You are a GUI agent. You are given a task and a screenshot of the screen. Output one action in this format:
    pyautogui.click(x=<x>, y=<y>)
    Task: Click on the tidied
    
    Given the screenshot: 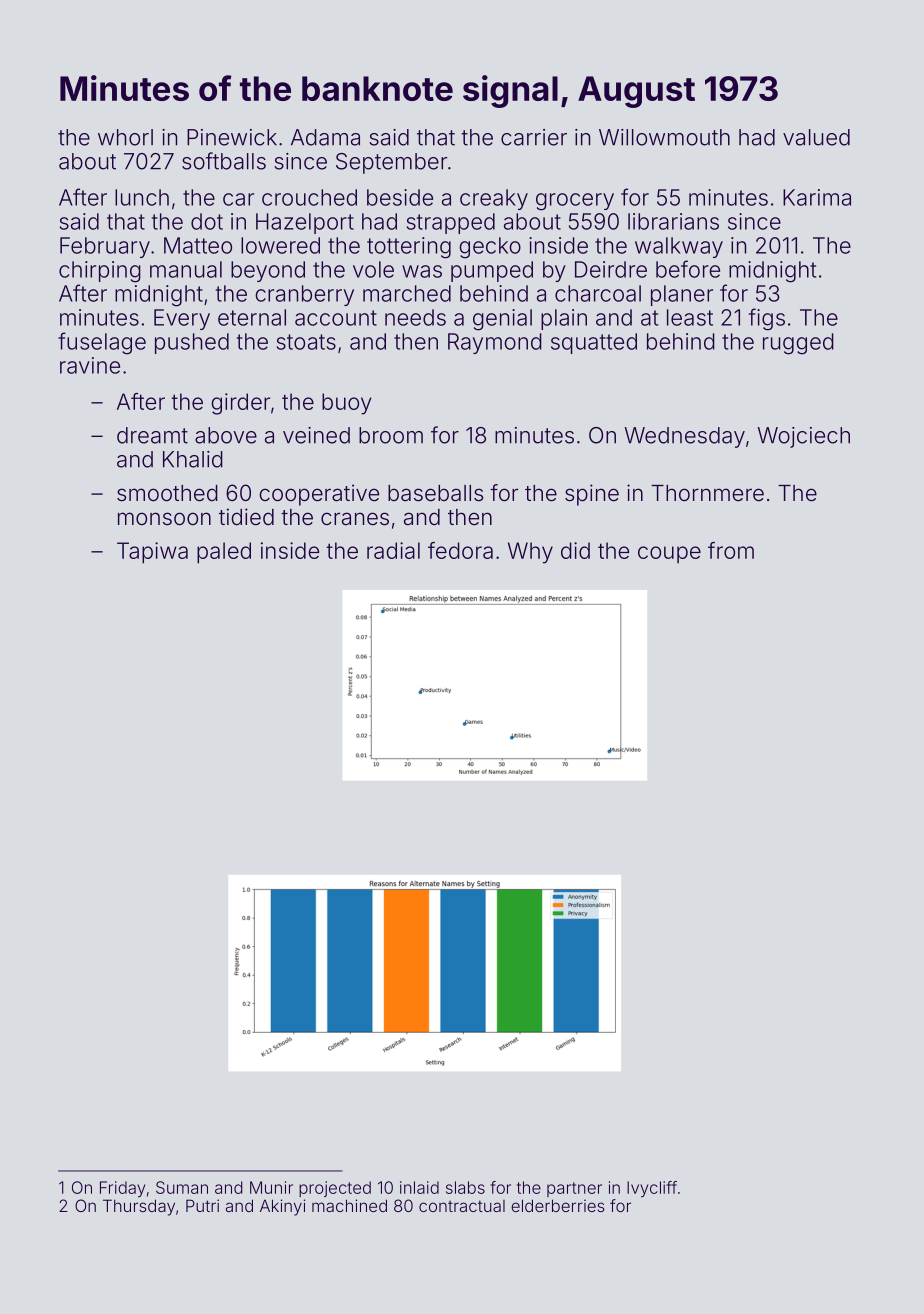 What is the action you would take?
    pyautogui.click(x=246, y=517)
